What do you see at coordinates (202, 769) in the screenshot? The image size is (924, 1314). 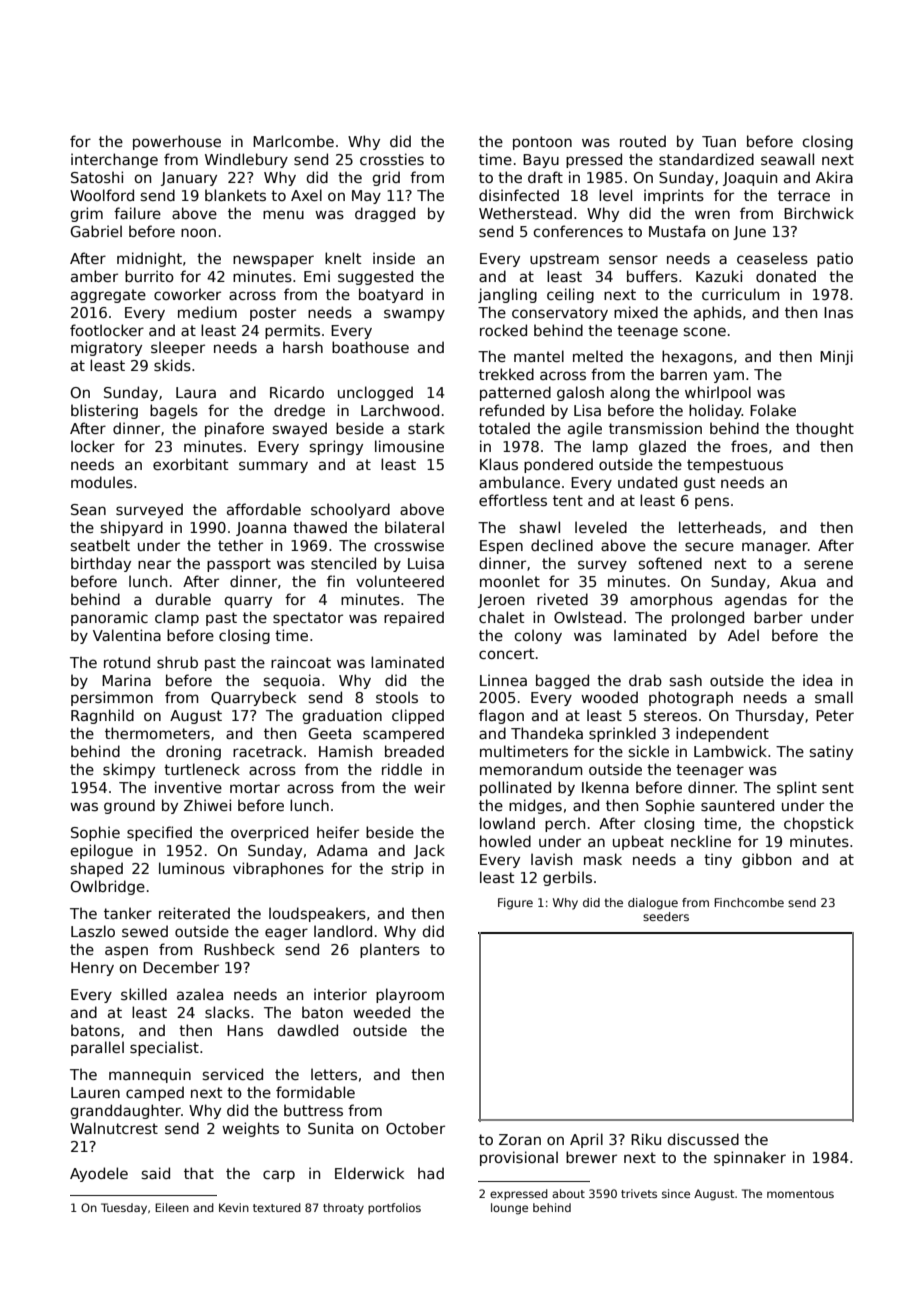 I see `turtleneck` at bounding box center [202, 769].
